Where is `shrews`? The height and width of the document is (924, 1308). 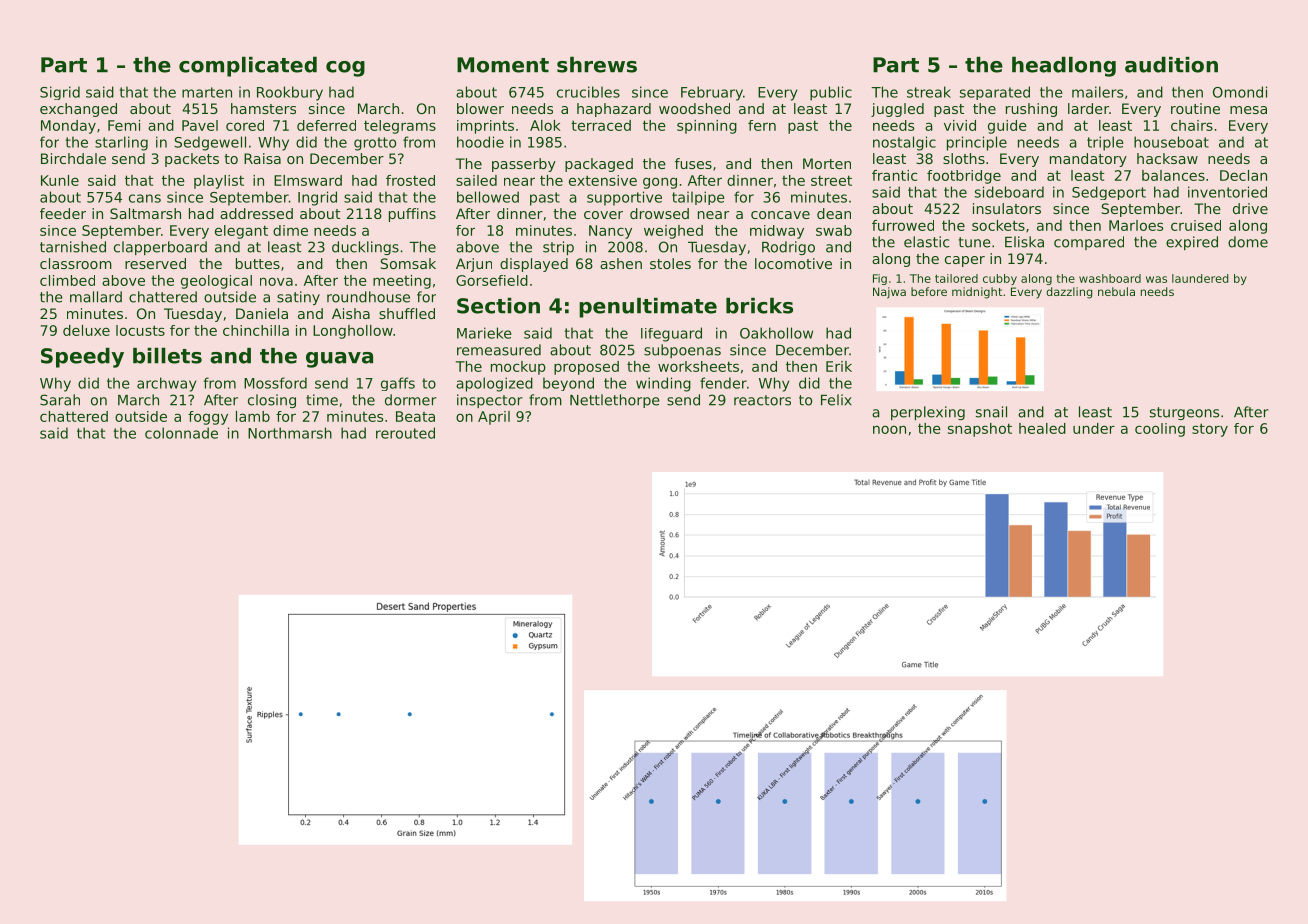 shrews is located at coordinates (597, 65).
